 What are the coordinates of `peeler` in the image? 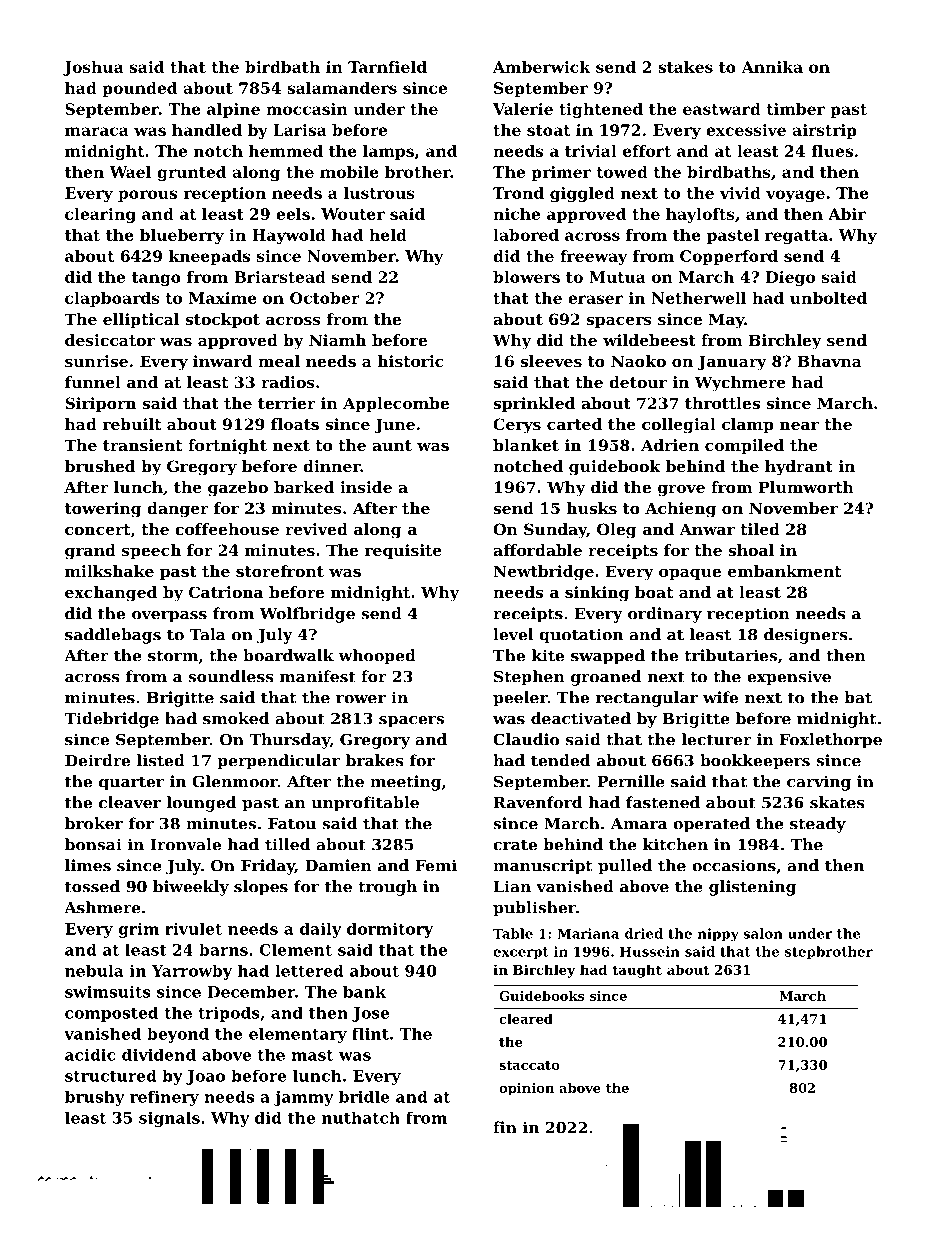 It's located at (520, 699).
